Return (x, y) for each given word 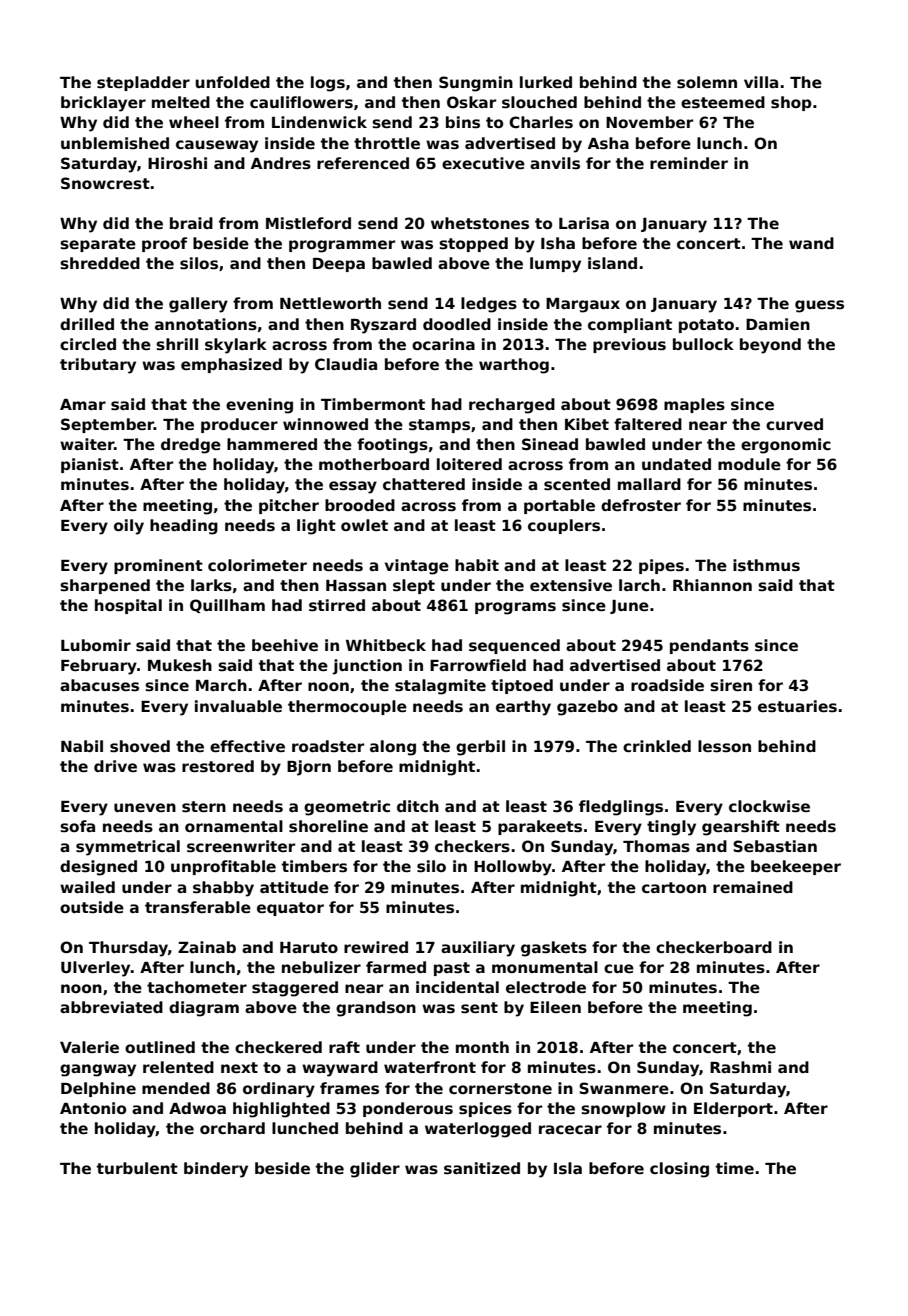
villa (761, 82)
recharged (512, 406)
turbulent (137, 1168)
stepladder (143, 83)
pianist (90, 465)
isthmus (766, 565)
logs (328, 84)
